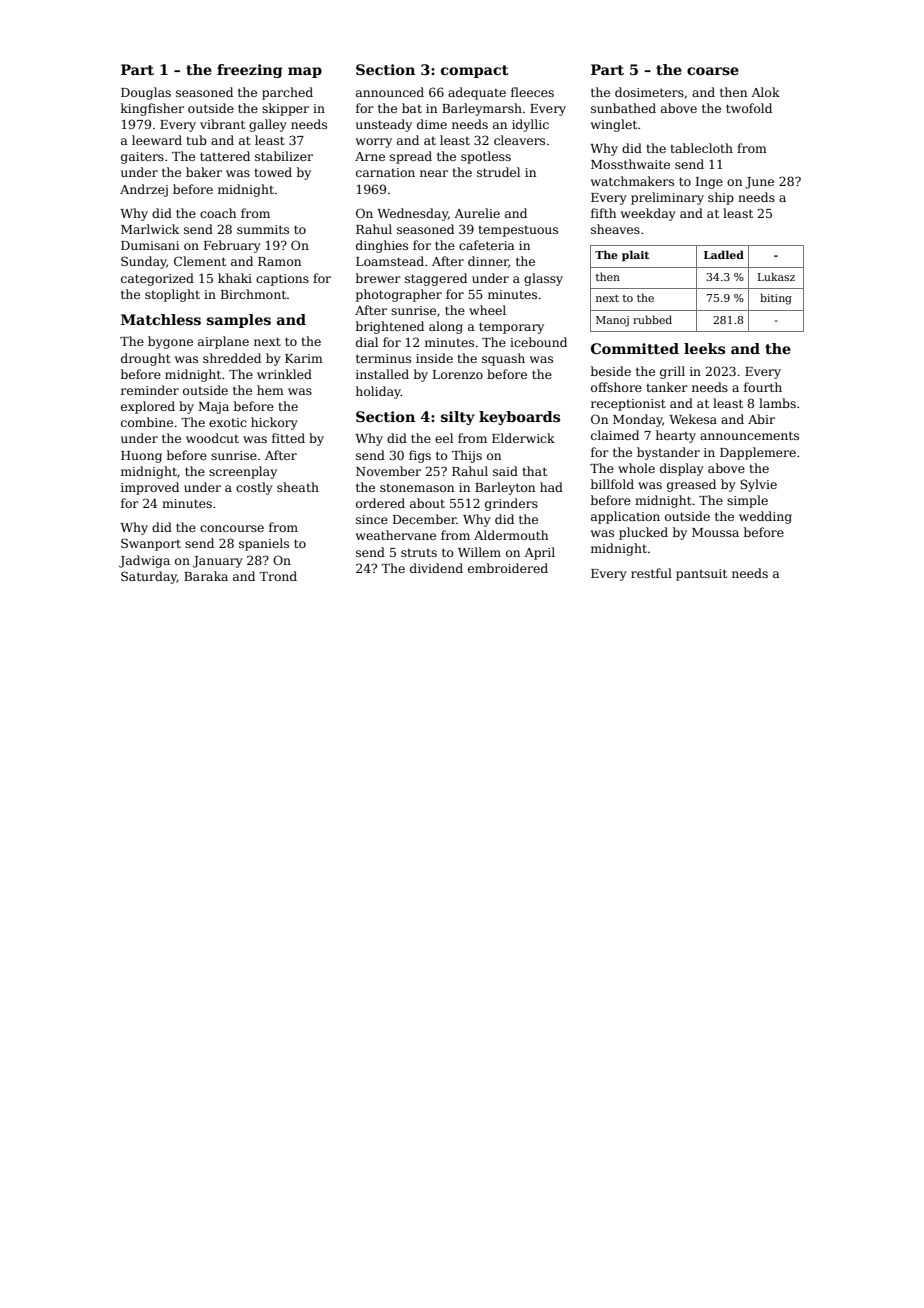  I want to click on Dapplemere, so click(758, 453).
